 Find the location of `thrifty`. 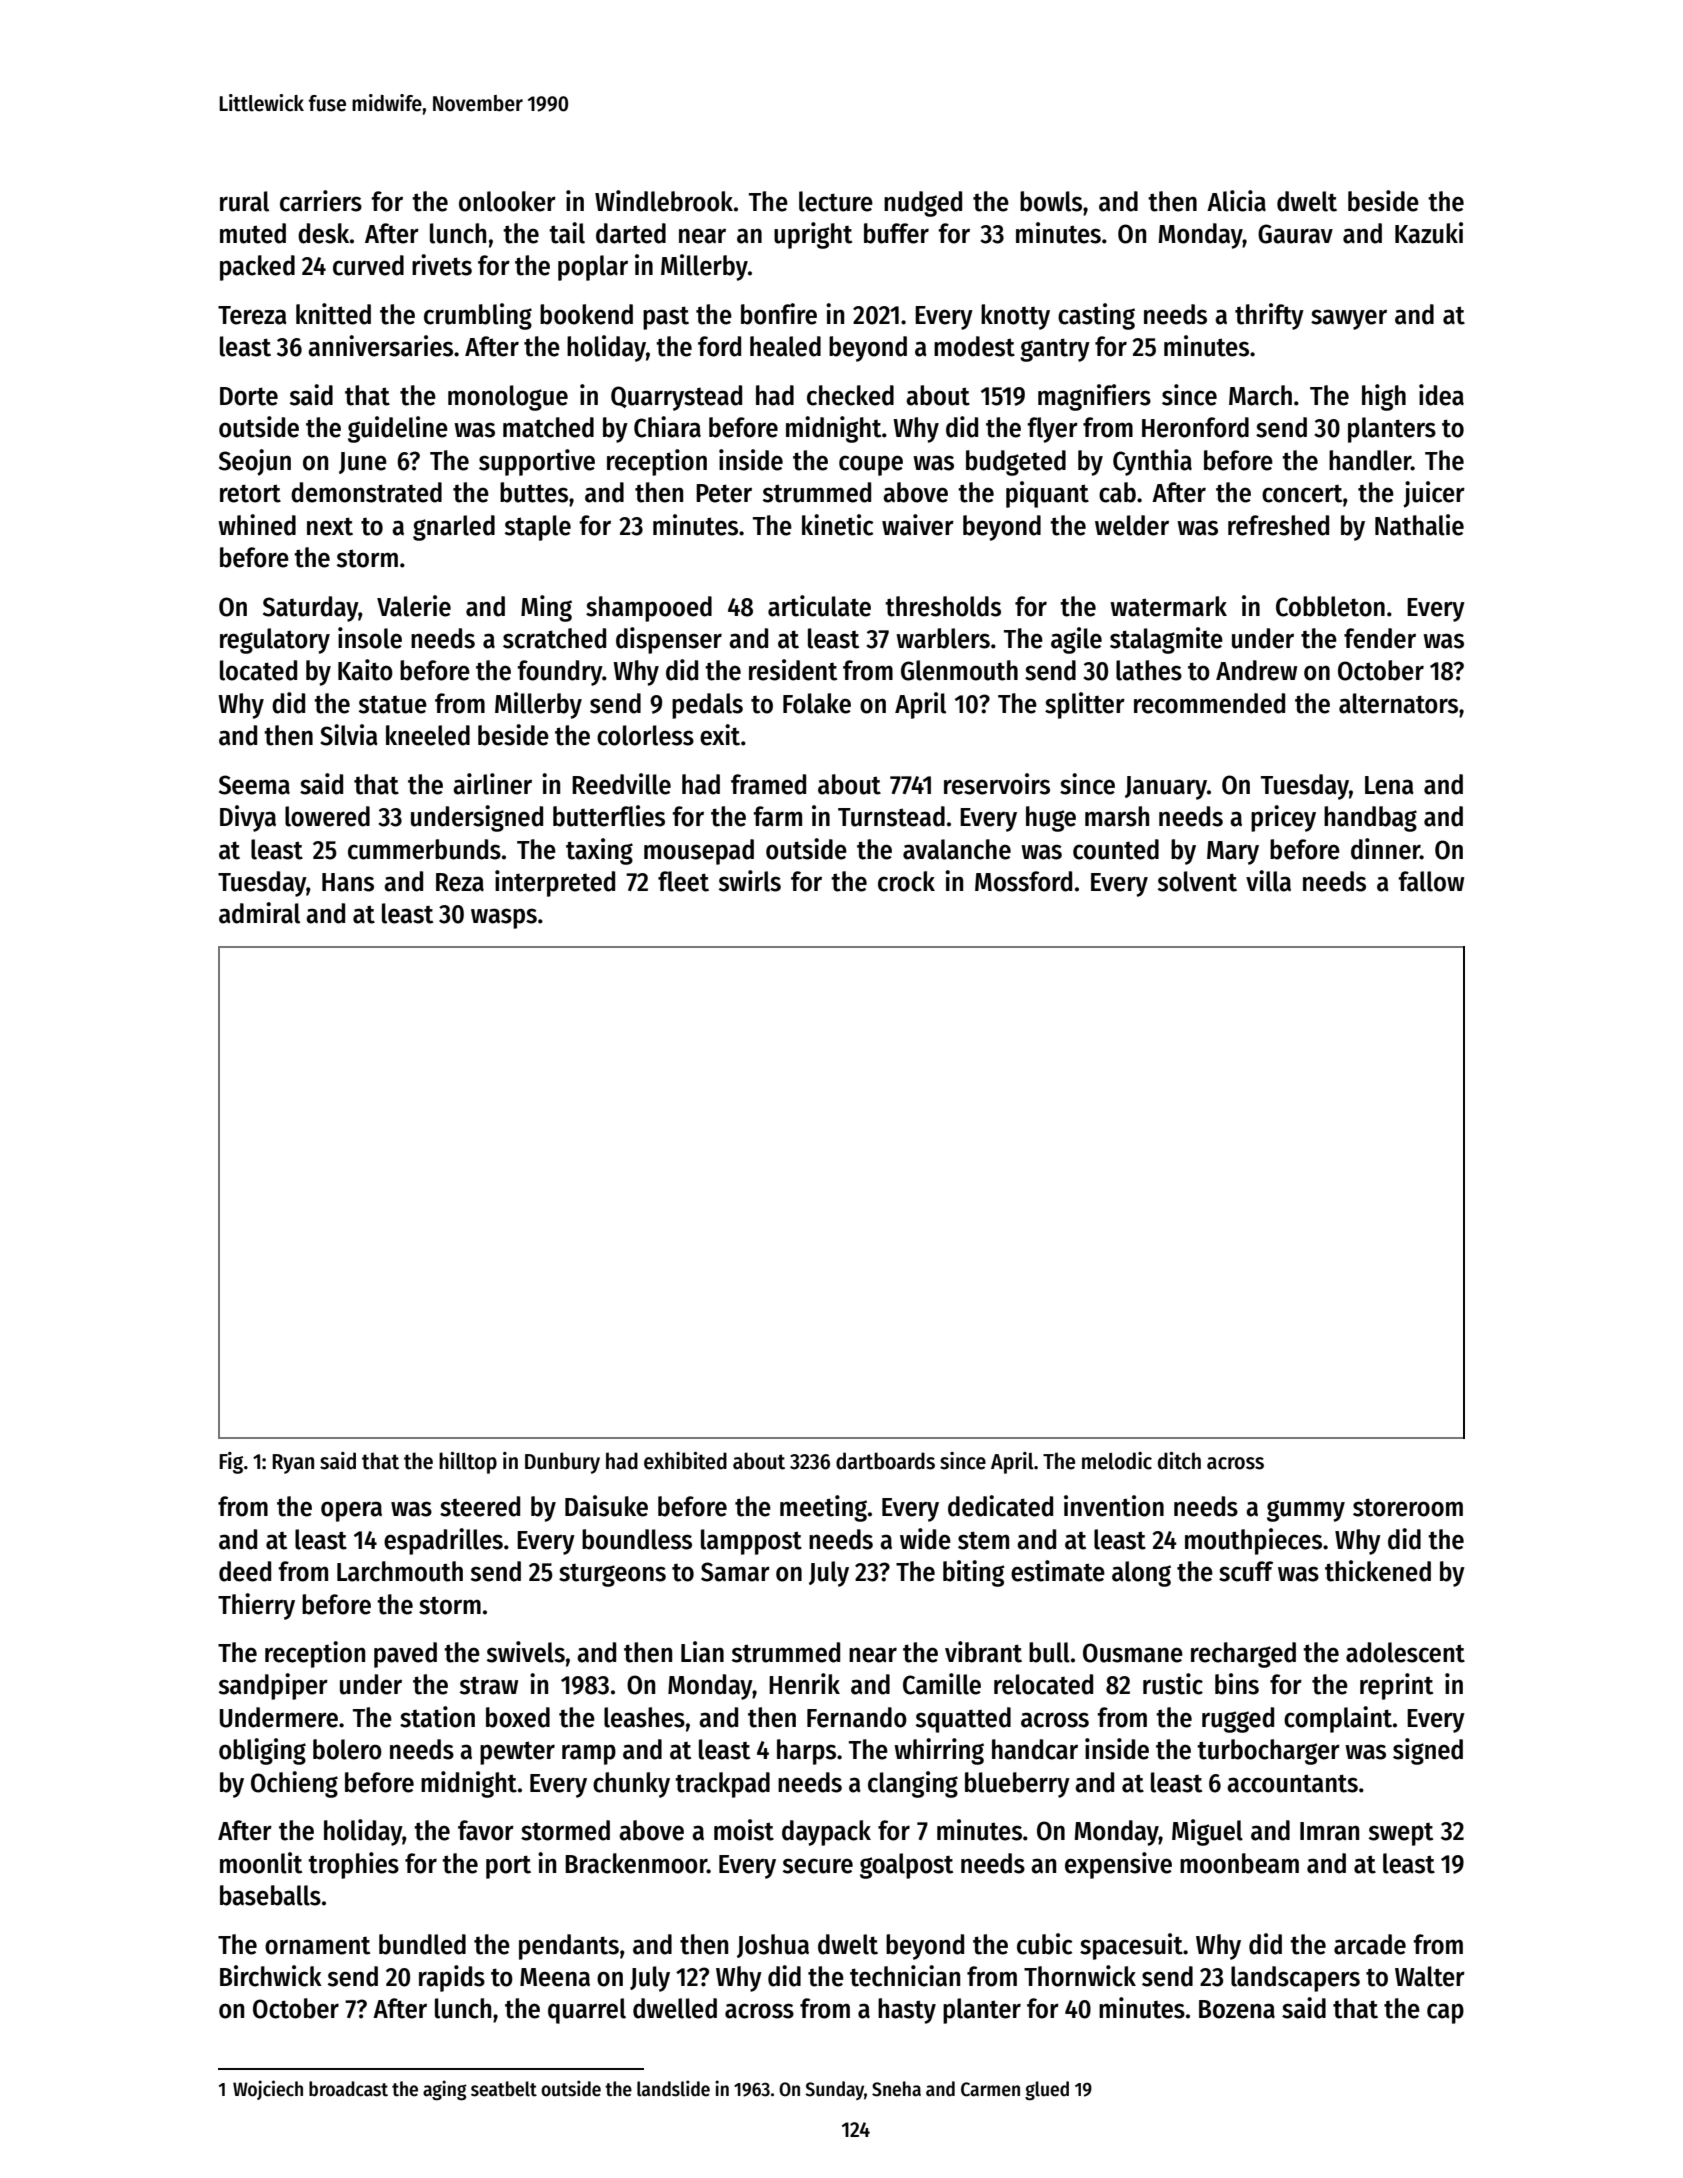

thrifty is located at coordinates (1269, 316).
